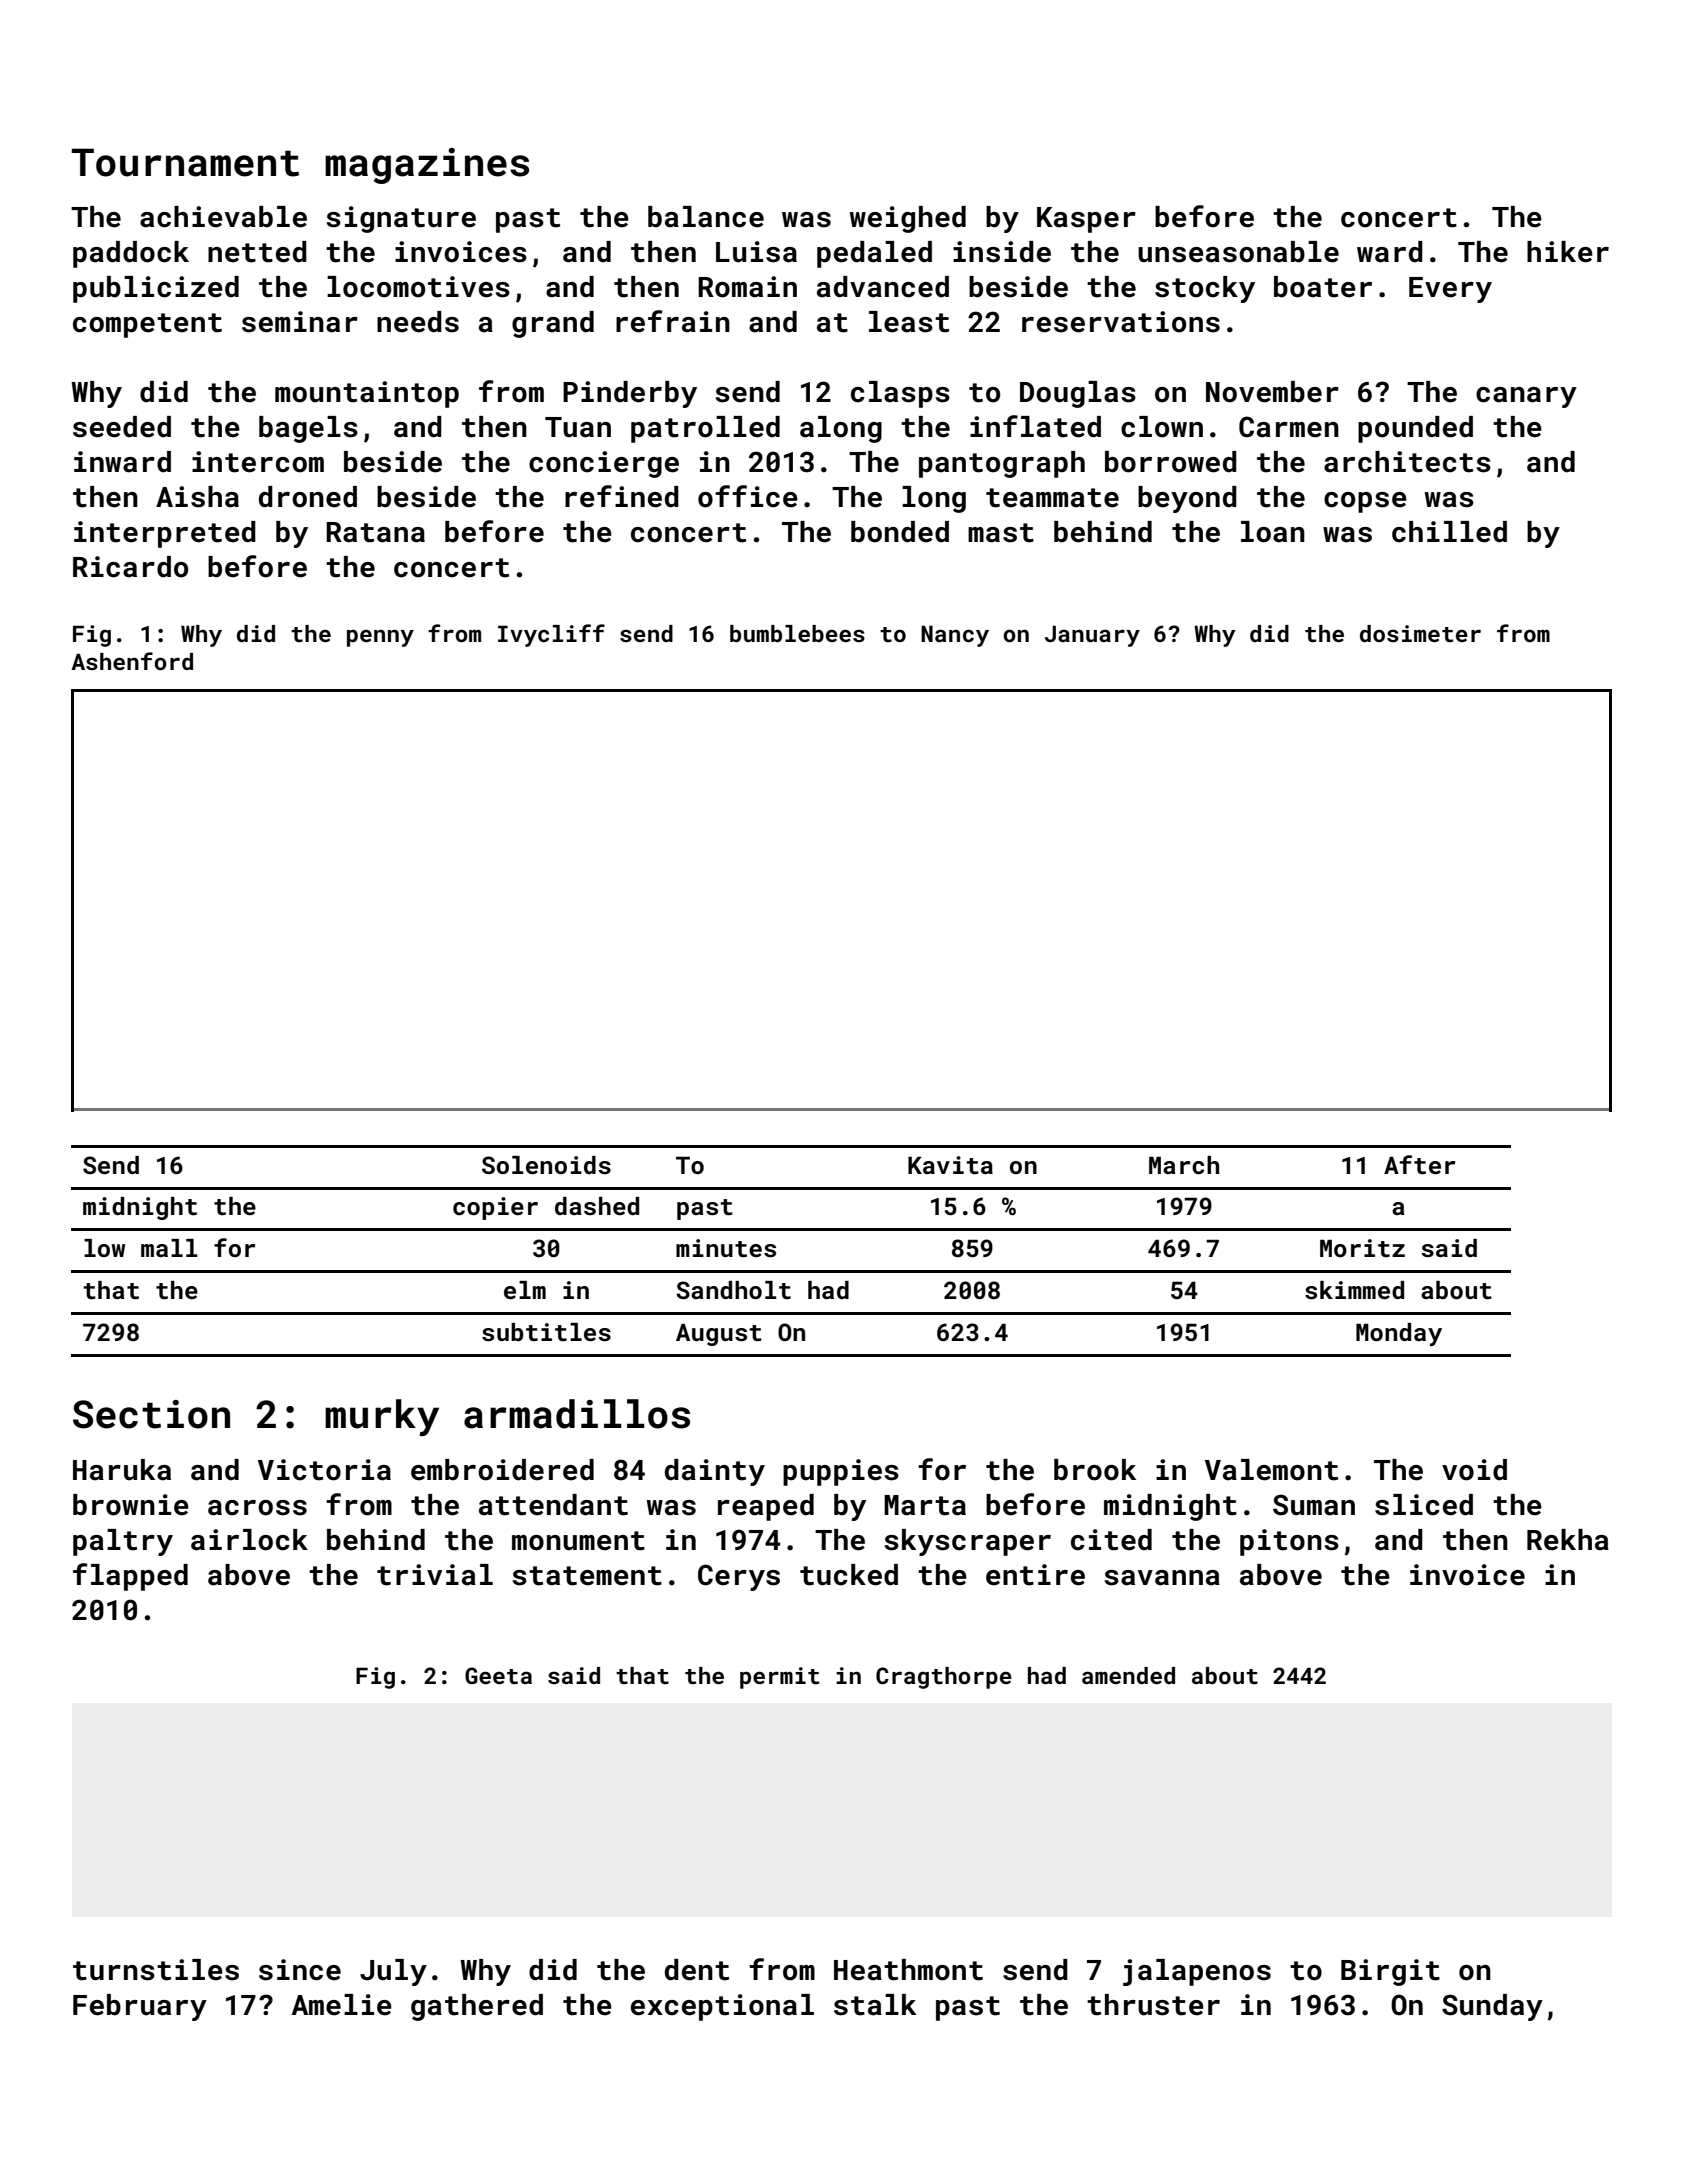 This page has width=1683, height=2178. Describe the element at coordinates (185, 162) in the page. I see `Tournament` at that location.
